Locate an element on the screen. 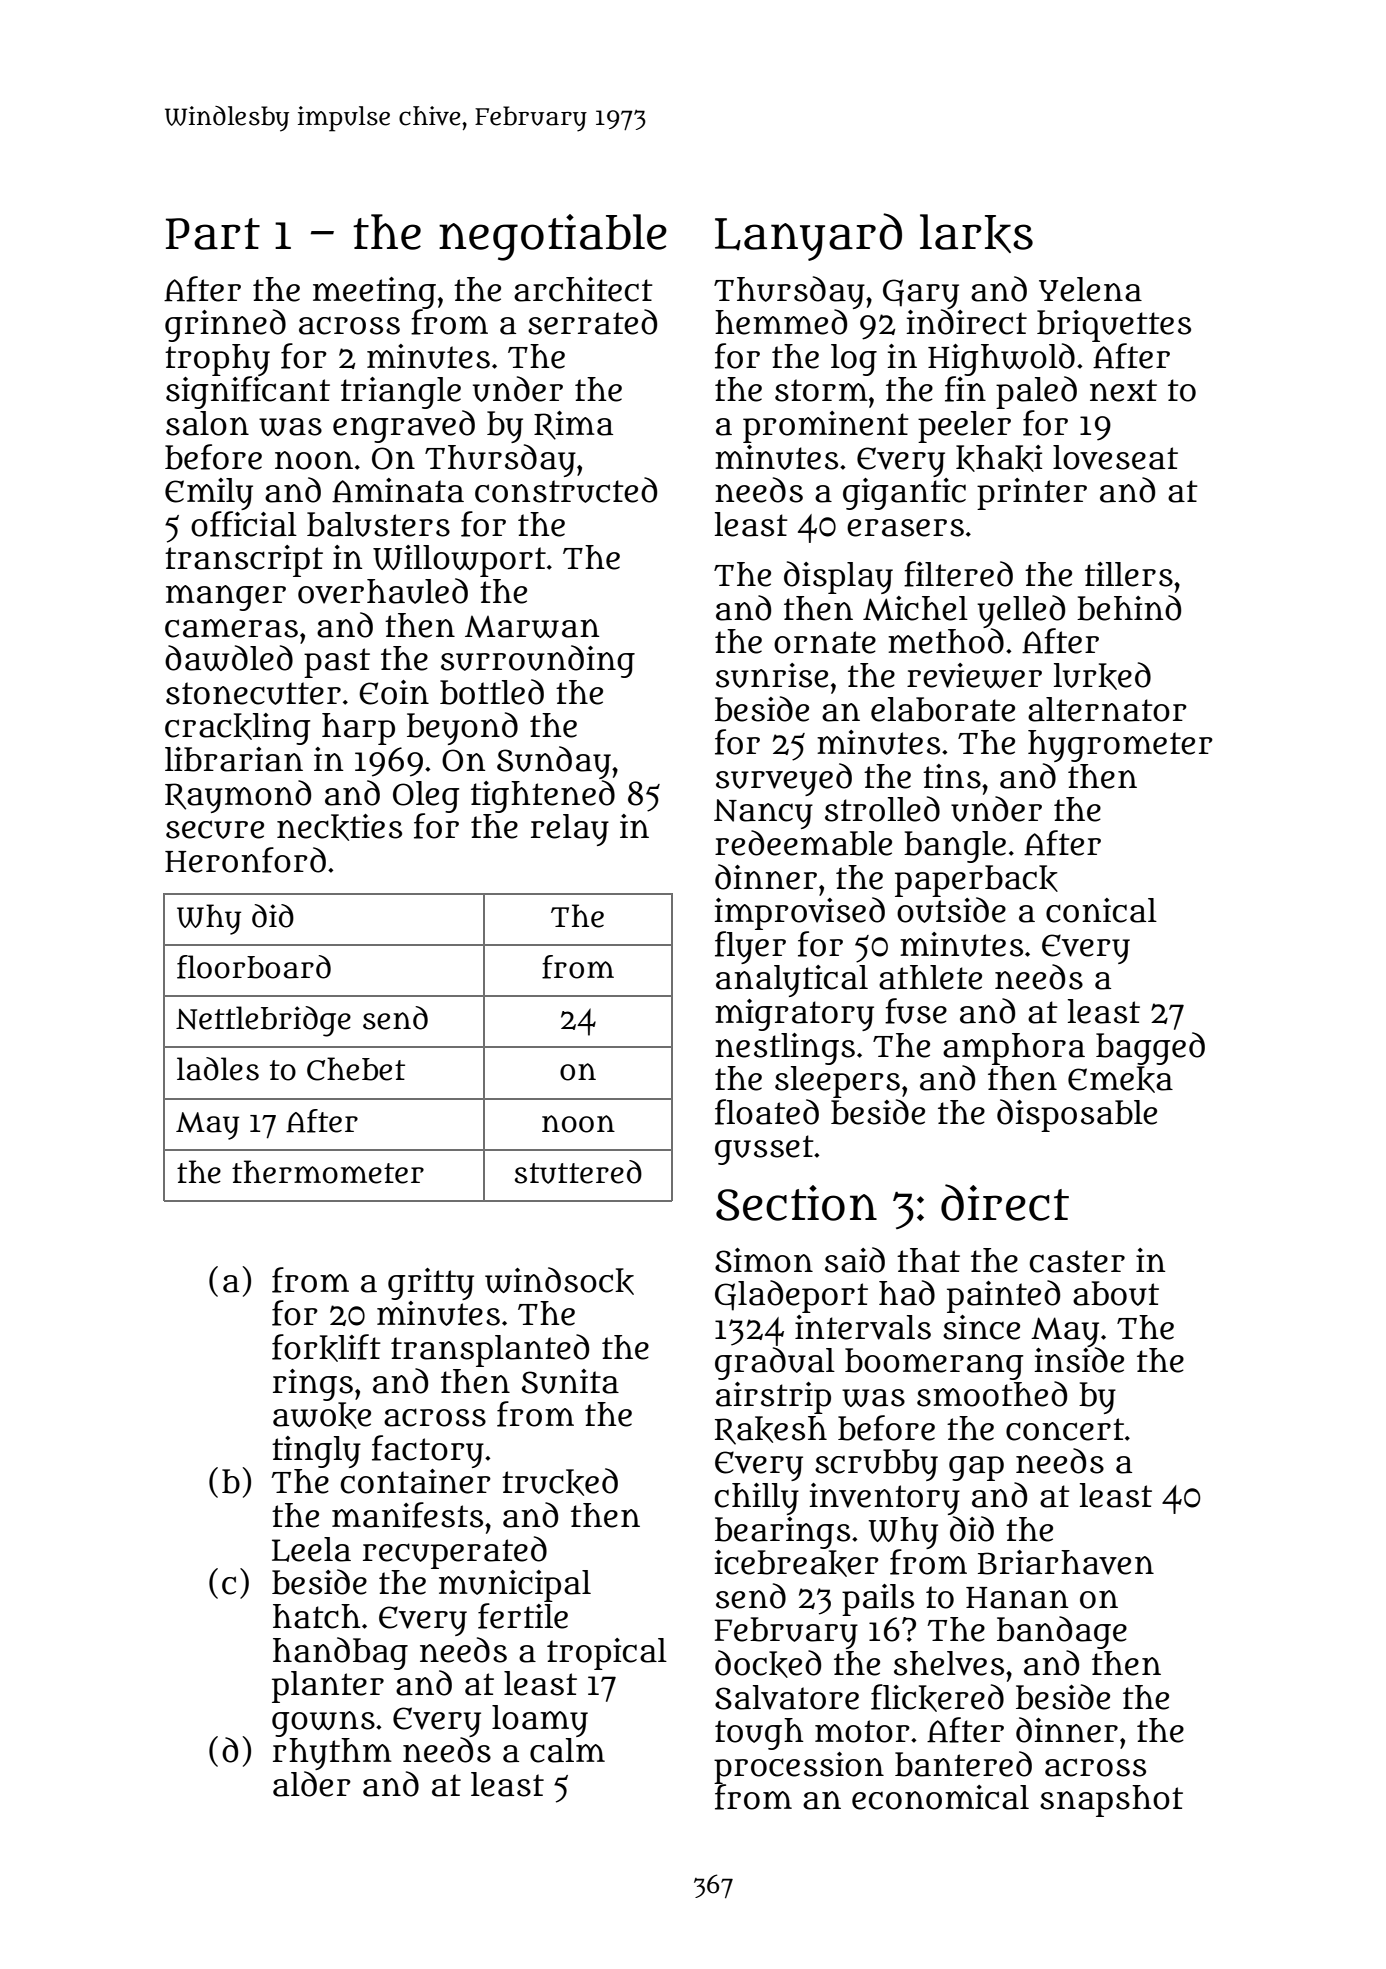  thermometer is located at coordinates (328, 1172).
